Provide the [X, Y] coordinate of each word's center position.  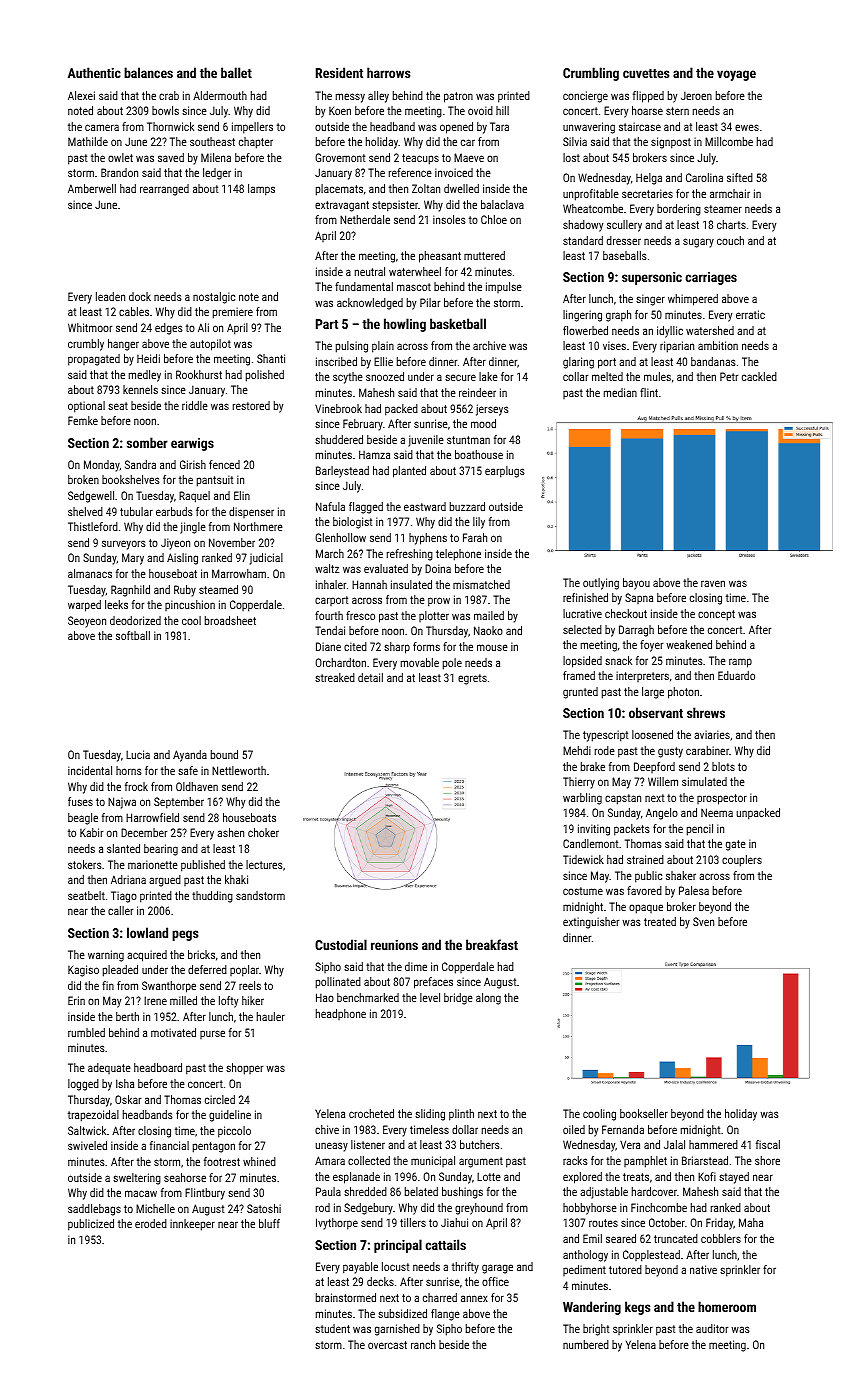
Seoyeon [87, 622]
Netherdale [365, 219]
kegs [637, 1308]
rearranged [164, 190]
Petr [729, 376]
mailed [489, 615]
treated [660, 921]
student [332, 1328]
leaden [110, 296]
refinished [585, 597]
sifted [740, 177]
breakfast [492, 944]
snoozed [385, 376]
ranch [423, 1344]
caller [120, 910]
